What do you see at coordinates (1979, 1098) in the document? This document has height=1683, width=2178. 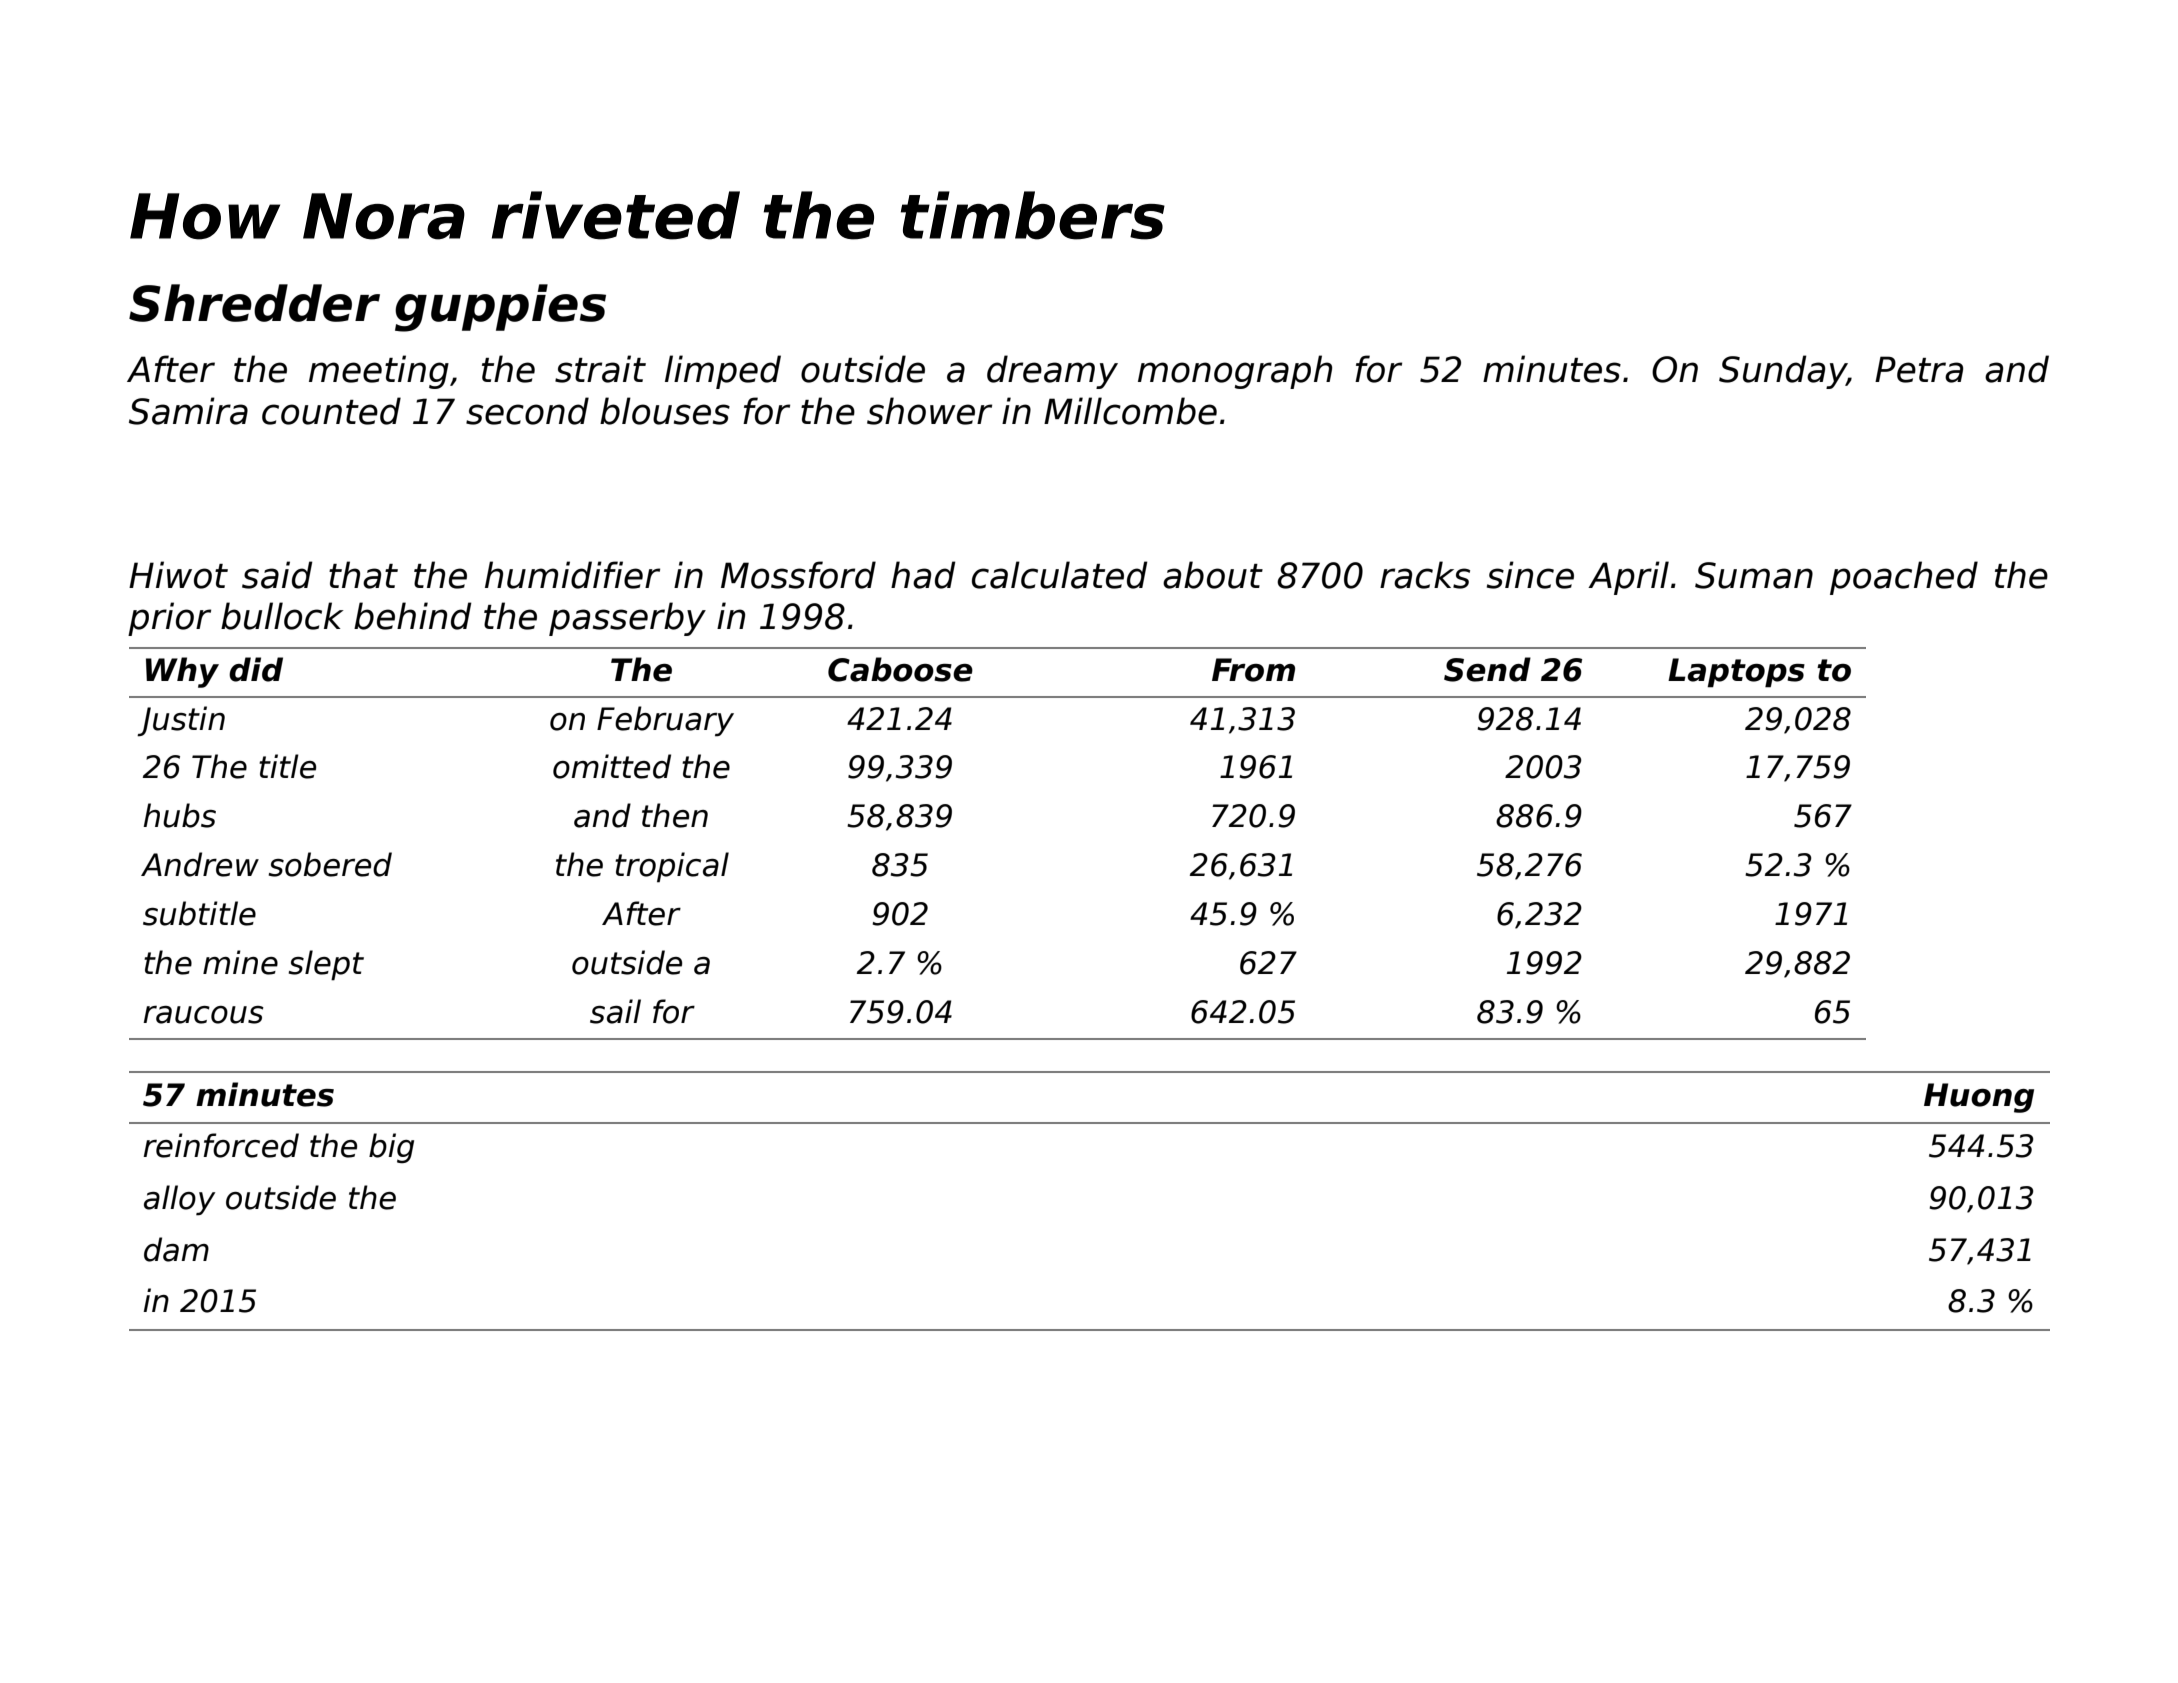 I see `Huong` at bounding box center [1979, 1098].
